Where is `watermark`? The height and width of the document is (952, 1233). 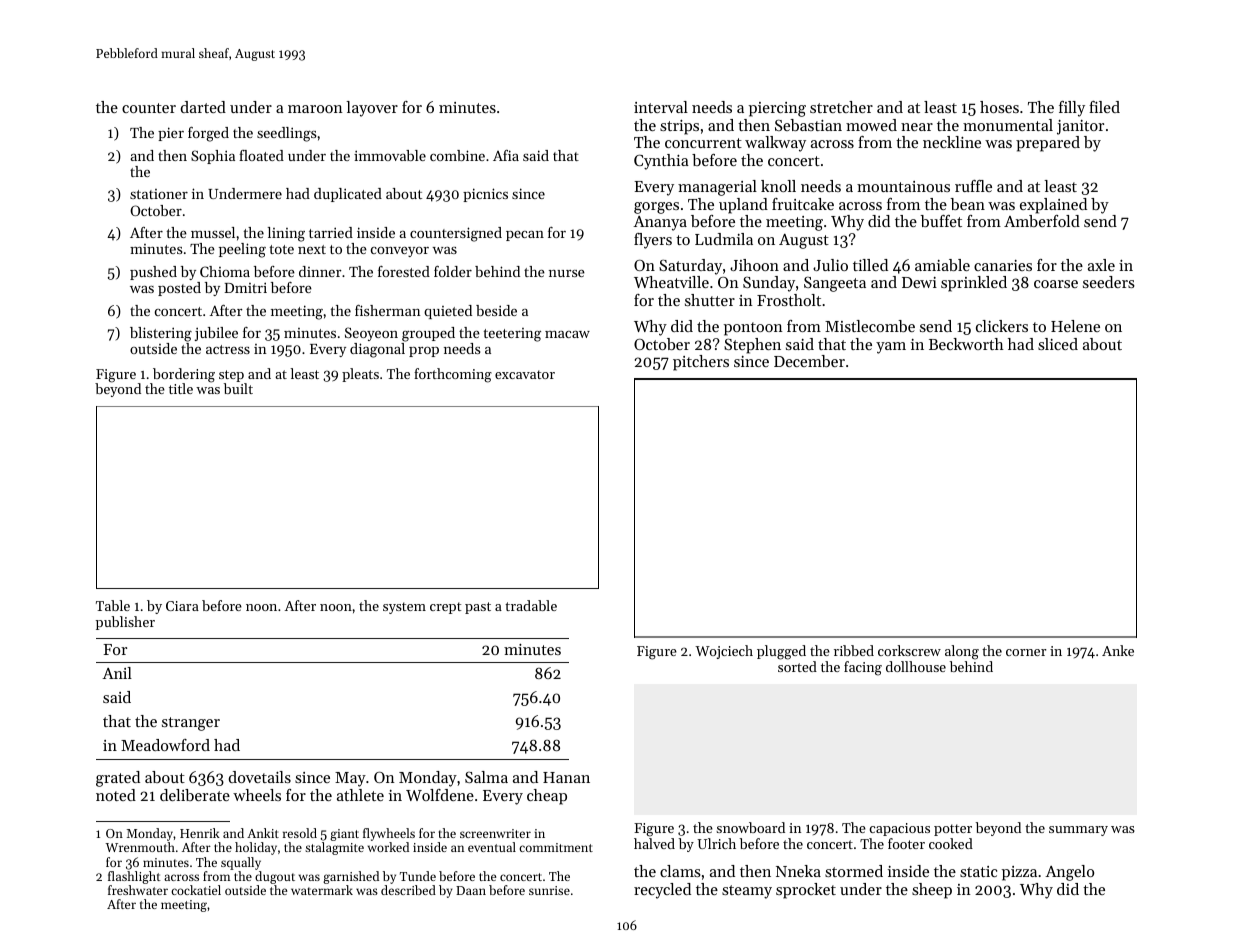 watermark is located at coordinates (322, 890).
